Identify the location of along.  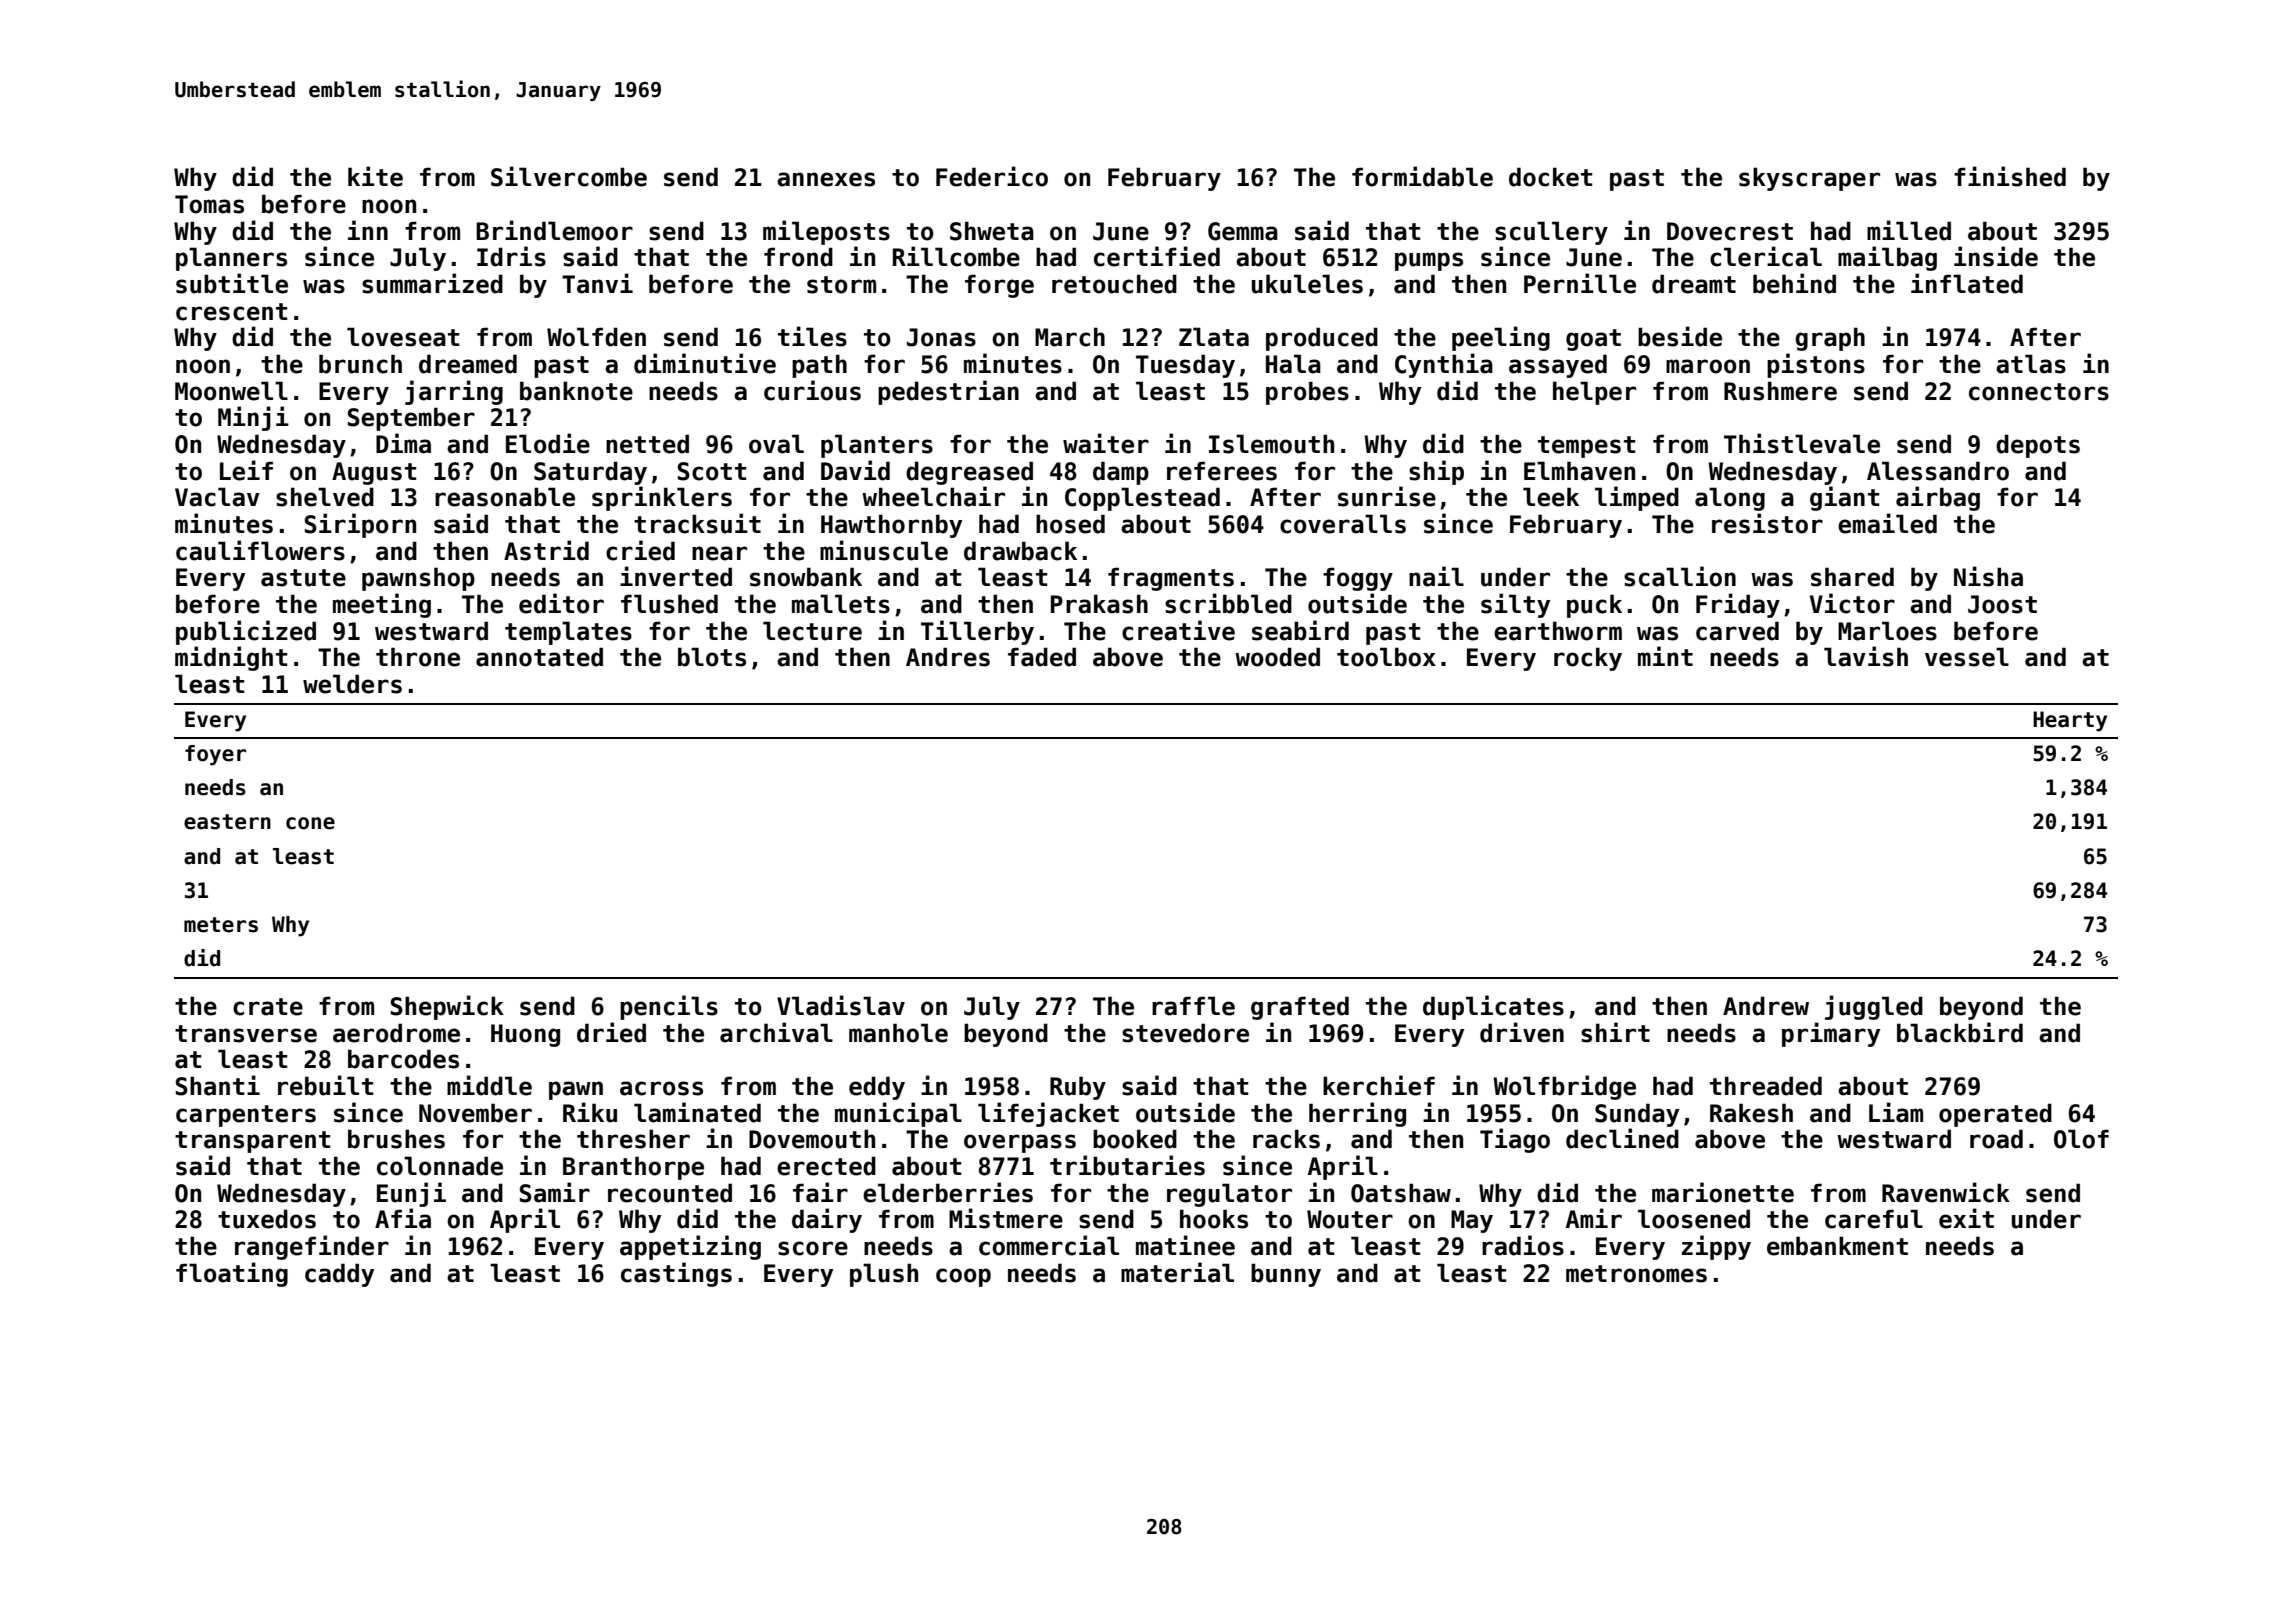
(1730, 499).
